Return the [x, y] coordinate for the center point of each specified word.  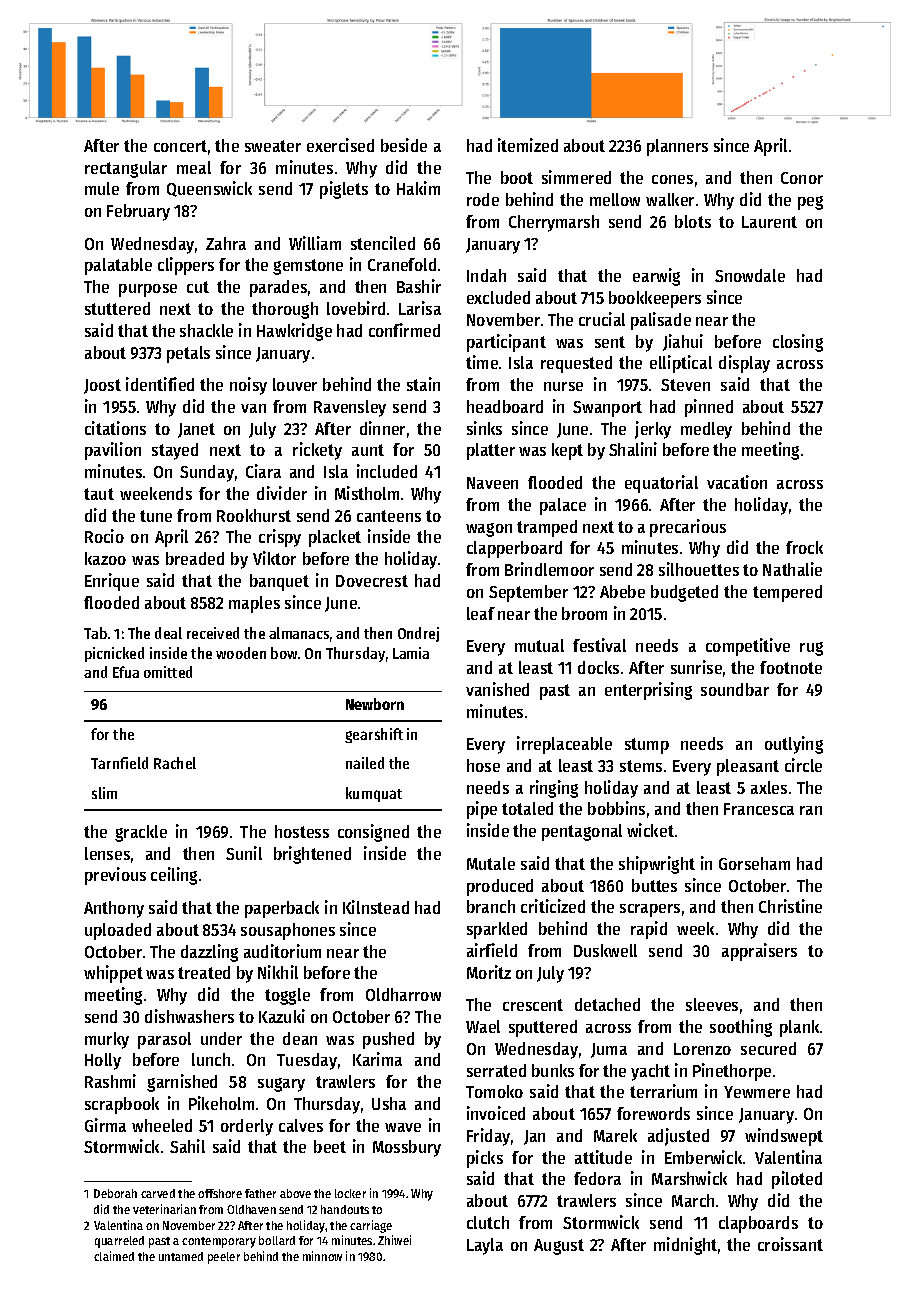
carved [158, 1193]
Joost [102, 386]
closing [798, 343]
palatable [118, 266]
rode [483, 199]
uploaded [118, 931]
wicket [650, 830]
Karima [377, 1059]
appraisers [759, 952]
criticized [553, 906]
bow [284, 653]
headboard [505, 406]
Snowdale [750, 275]
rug [811, 649]
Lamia [411, 653]
